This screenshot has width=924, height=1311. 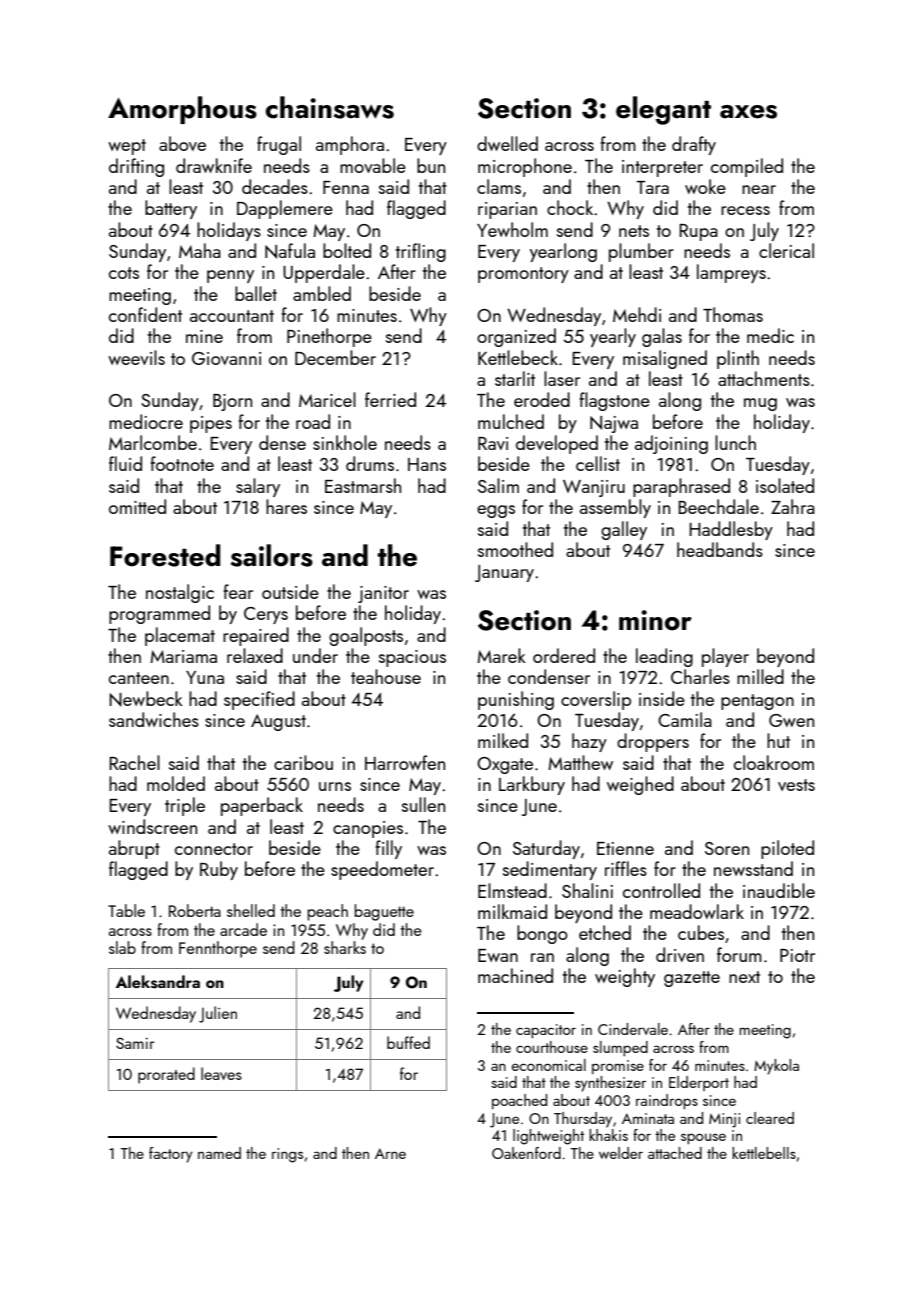 I want to click on sandwiches, so click(x=154, y=719).
